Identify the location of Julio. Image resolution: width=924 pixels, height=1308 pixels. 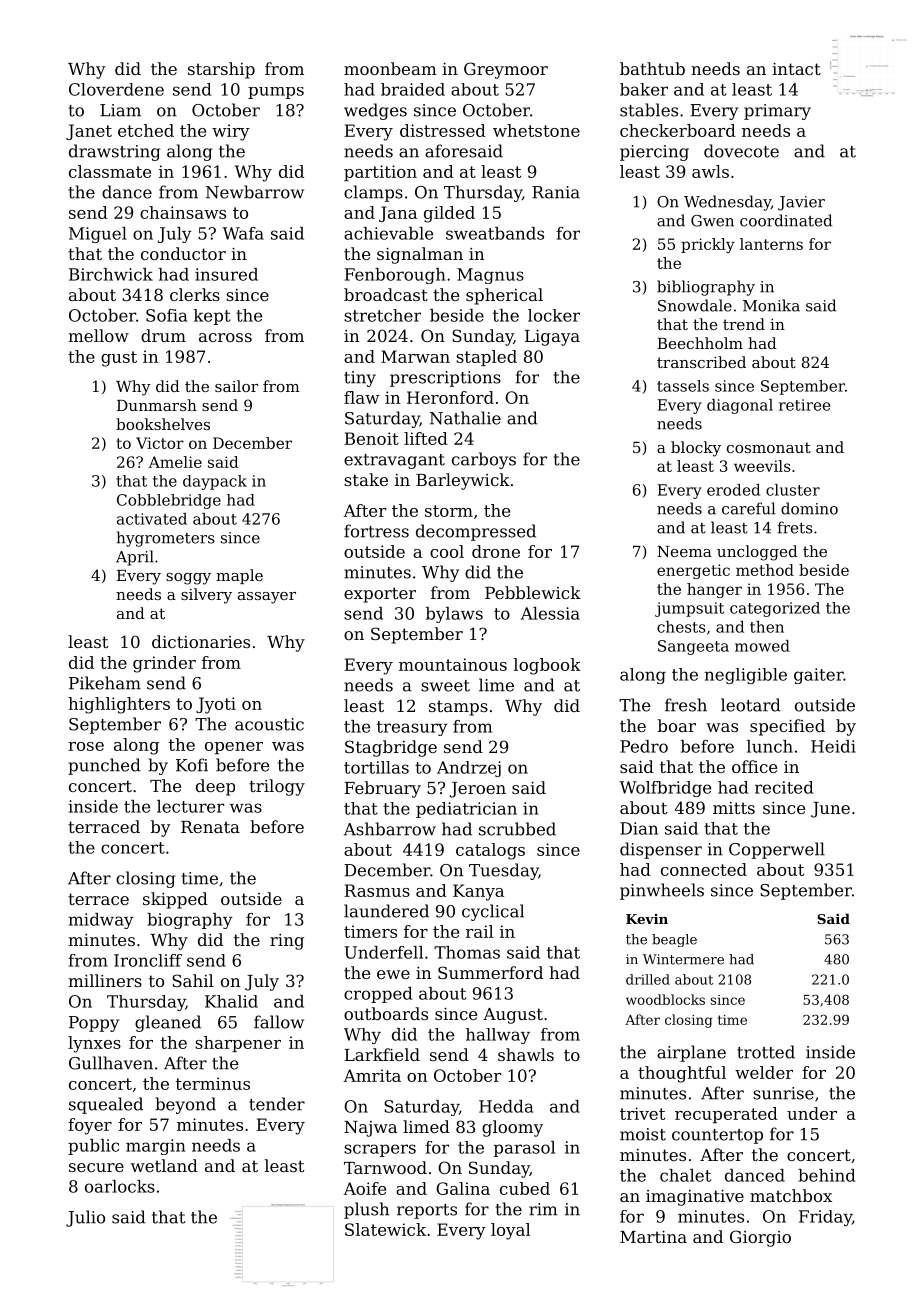
(85, 1218).
